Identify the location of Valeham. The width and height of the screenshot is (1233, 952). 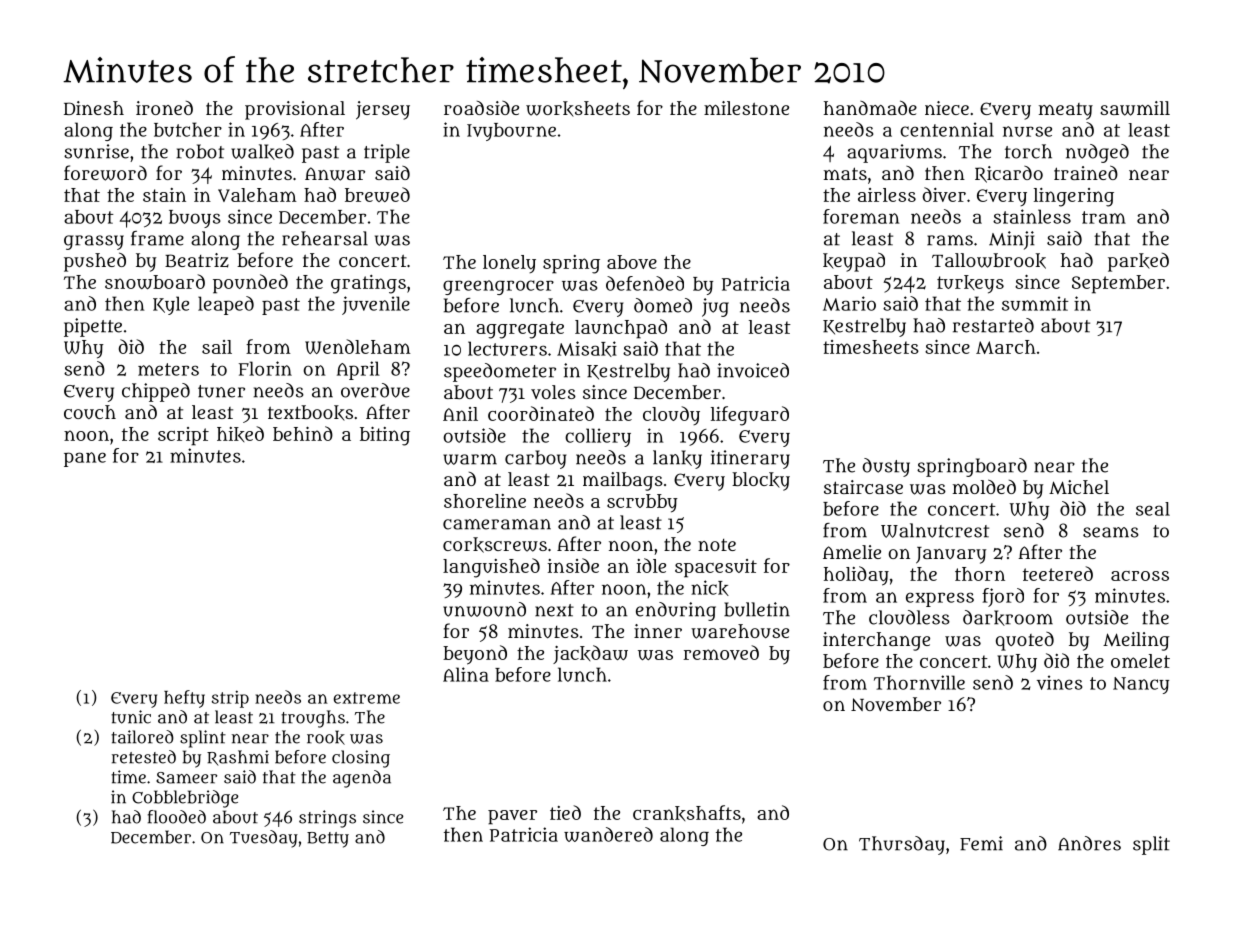
(257, 195).
